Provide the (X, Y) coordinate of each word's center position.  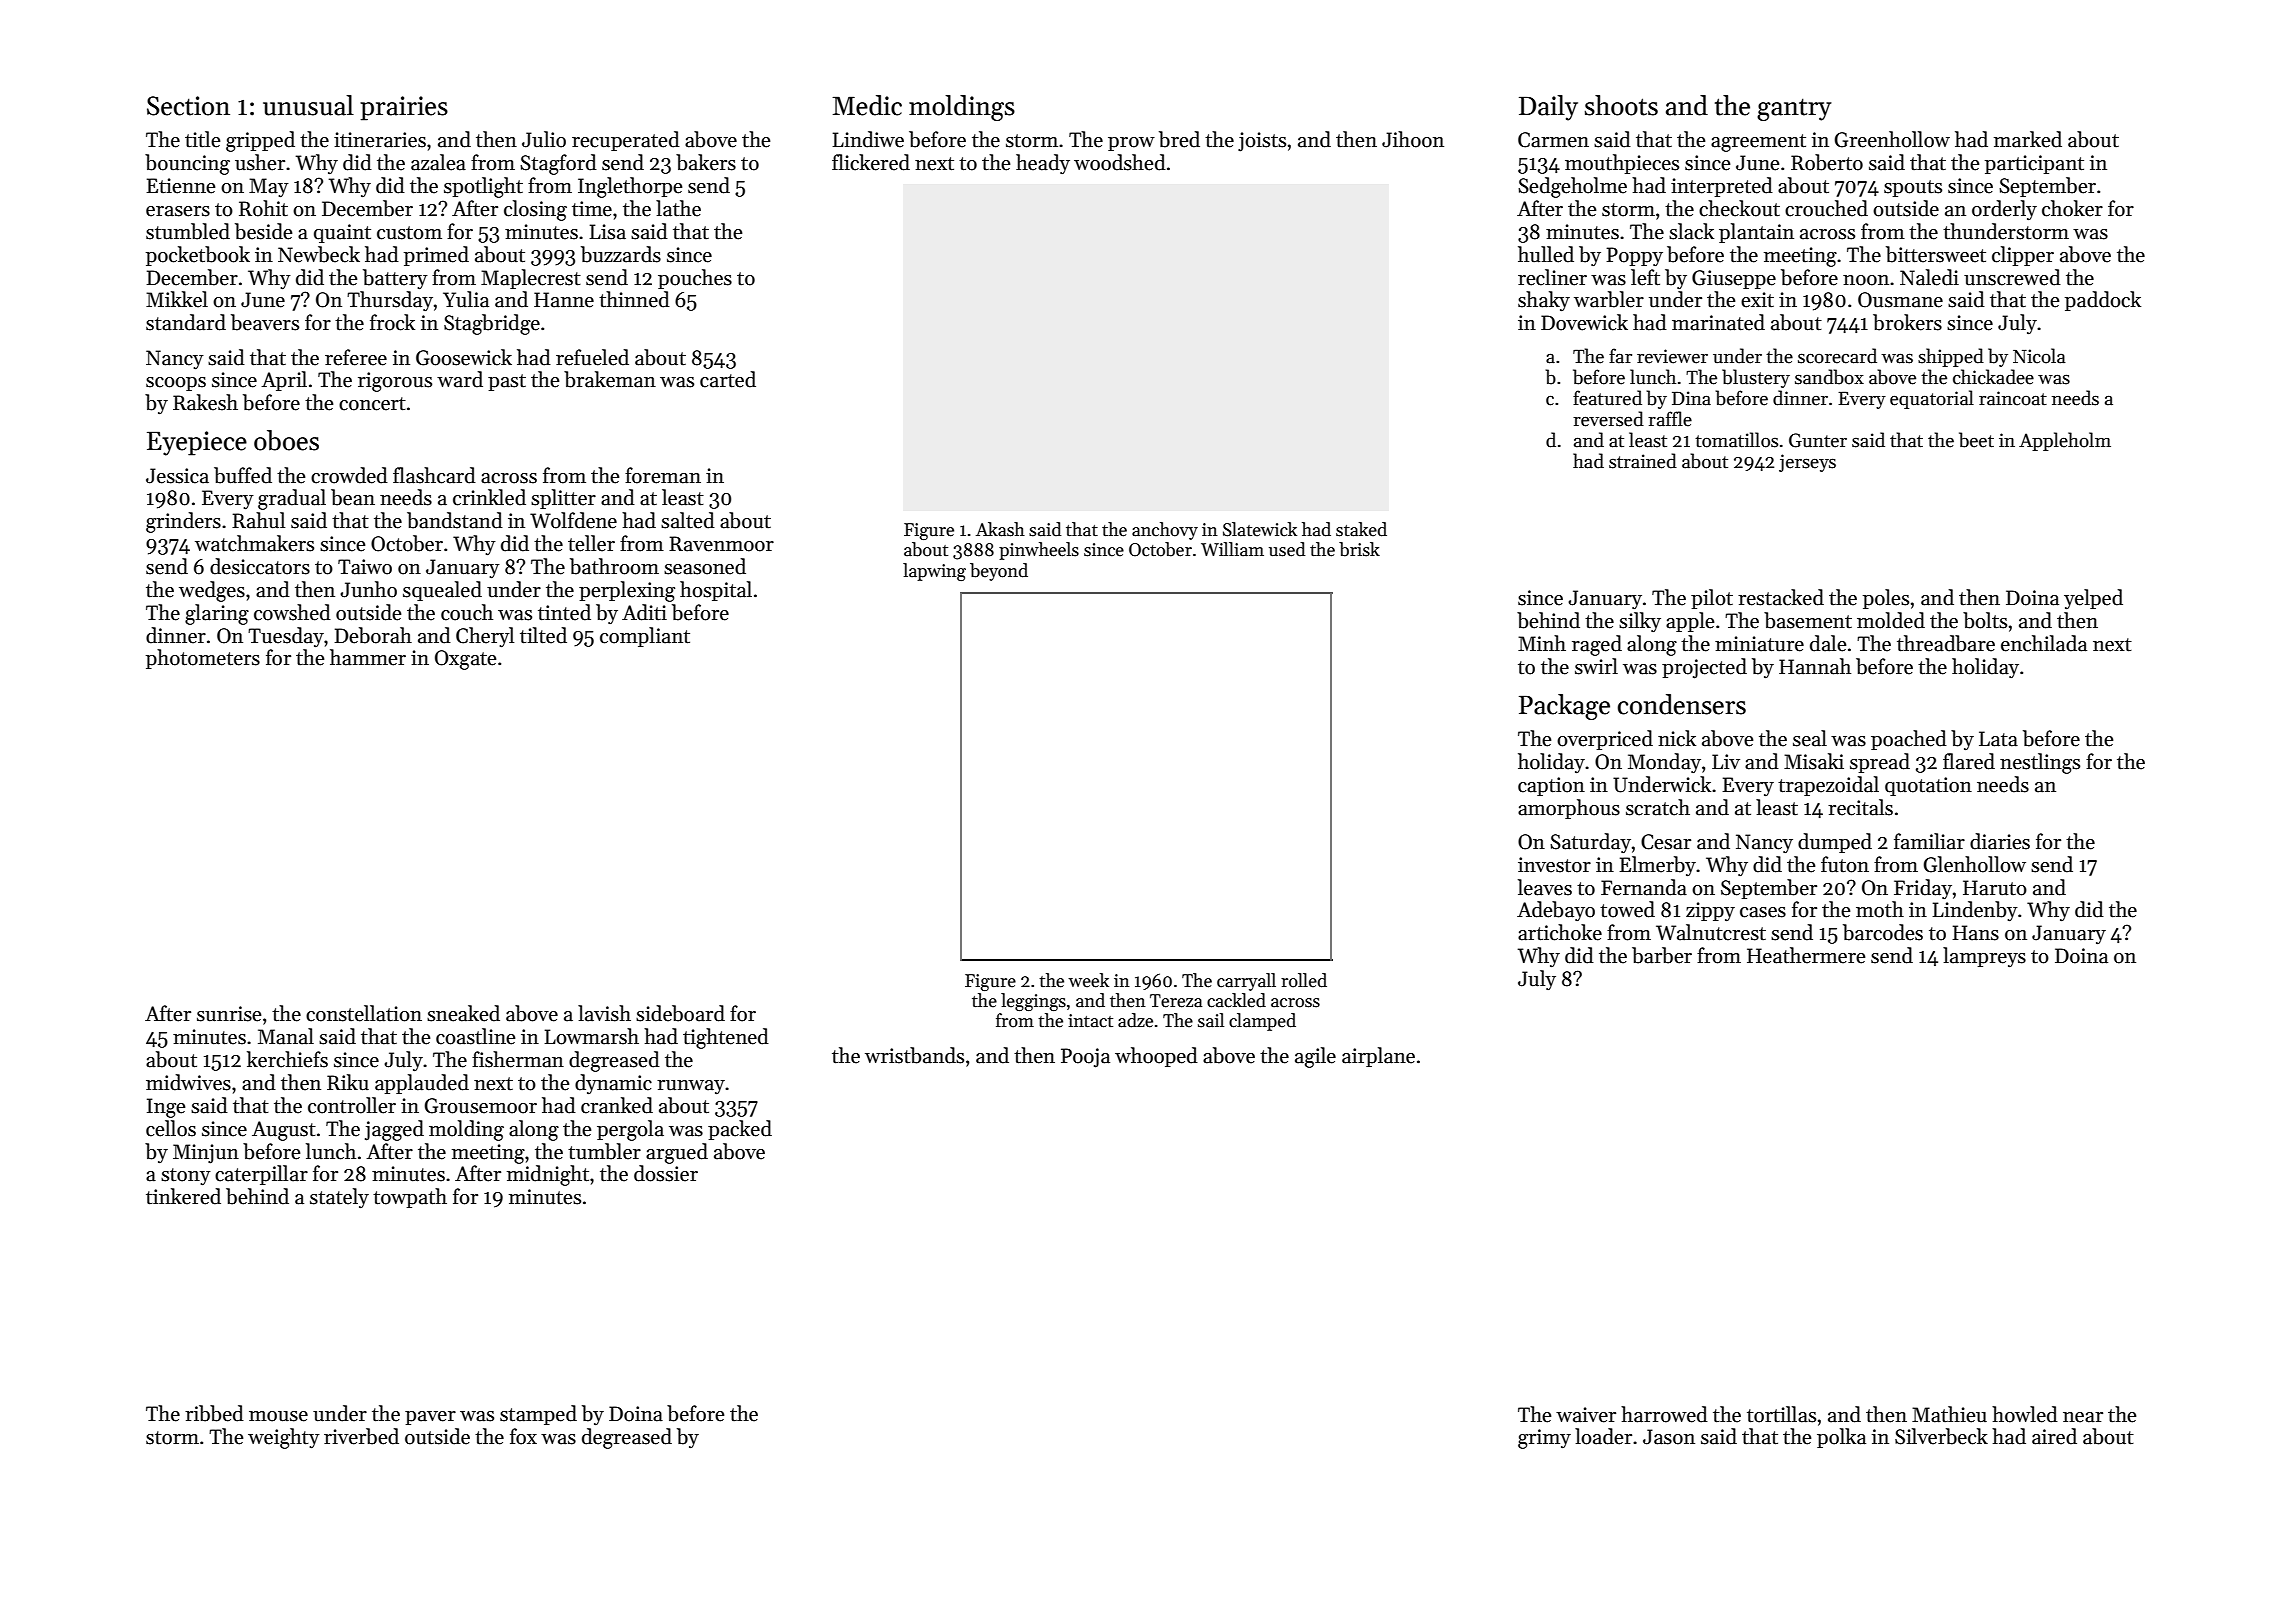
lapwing (934, 572)
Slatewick (1260, 529)
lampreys (1984, 957)
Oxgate (465, 660)
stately (339, 1198)
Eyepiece (197, 443)
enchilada (2044, 643)
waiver (1586, 1415)
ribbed (214, 1413)
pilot (1712, 599)
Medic (867, 105)
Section (188, 106)
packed (740, 1130)
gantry (1794, 109)
